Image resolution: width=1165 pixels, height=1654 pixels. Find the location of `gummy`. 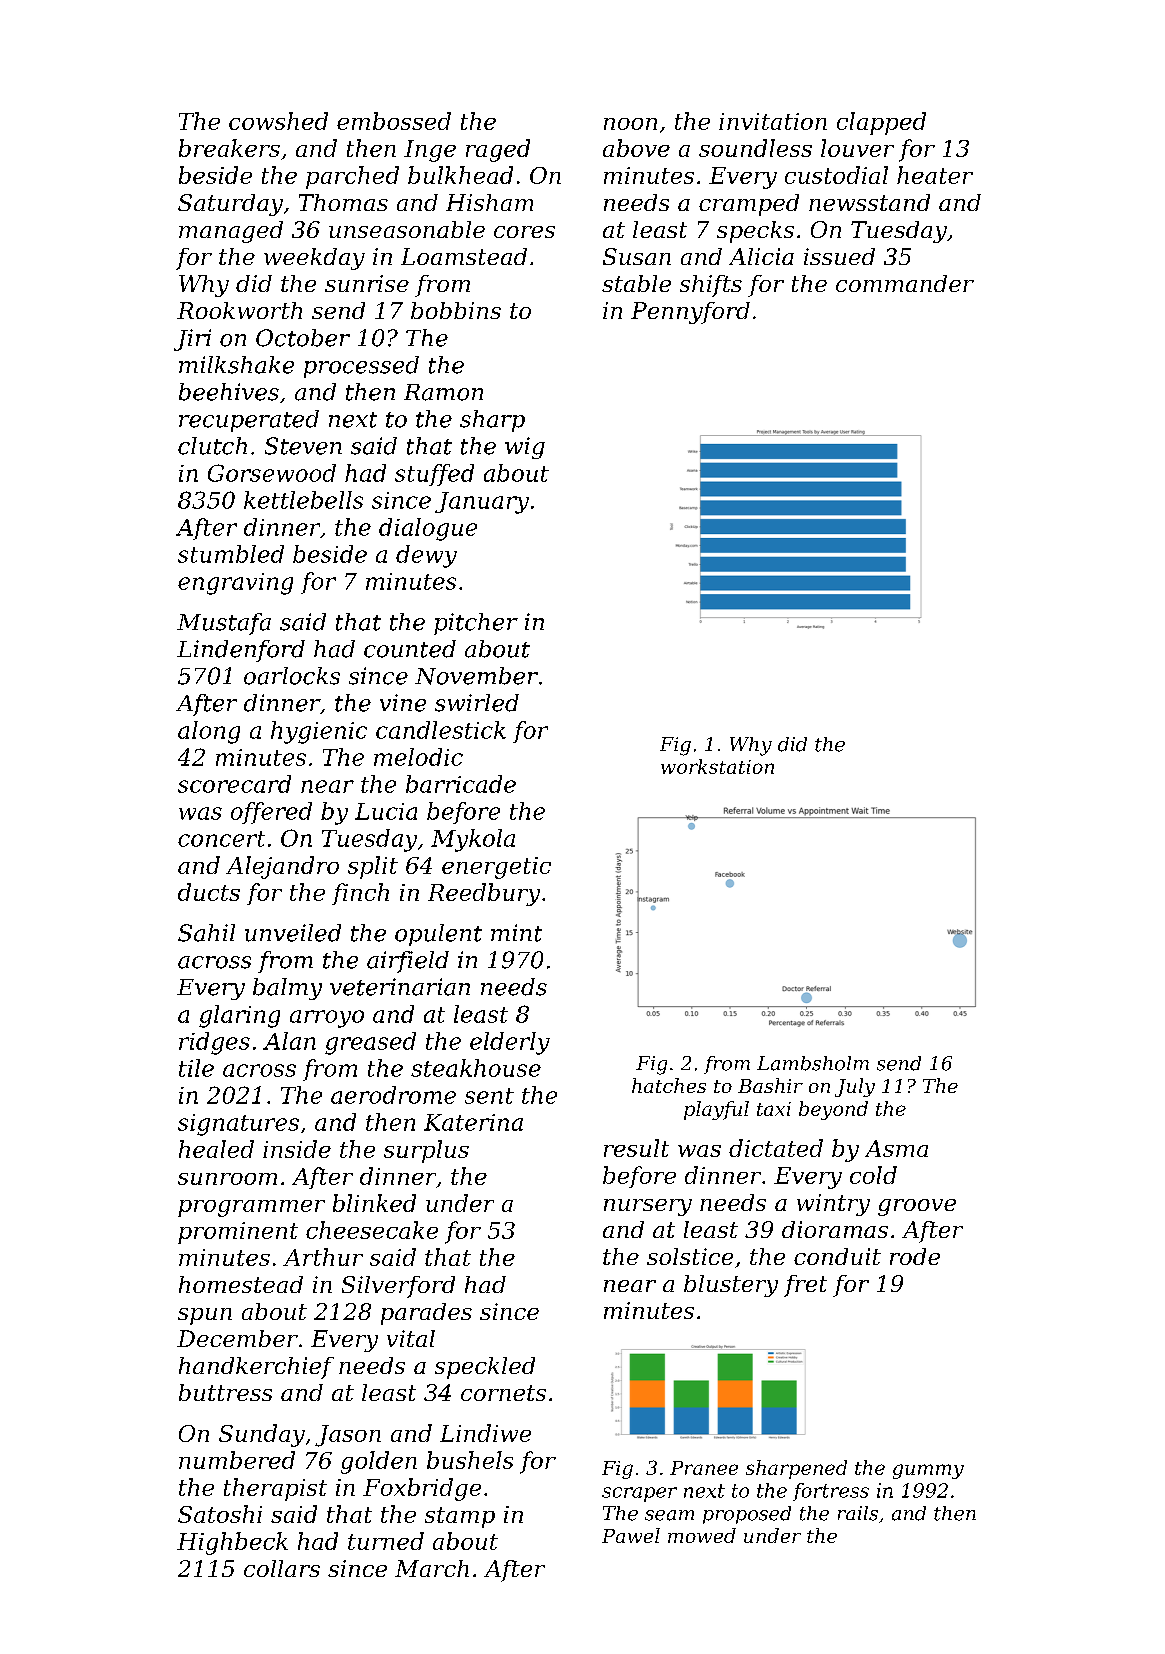

gummy is located at coordinates (928, 1471).
